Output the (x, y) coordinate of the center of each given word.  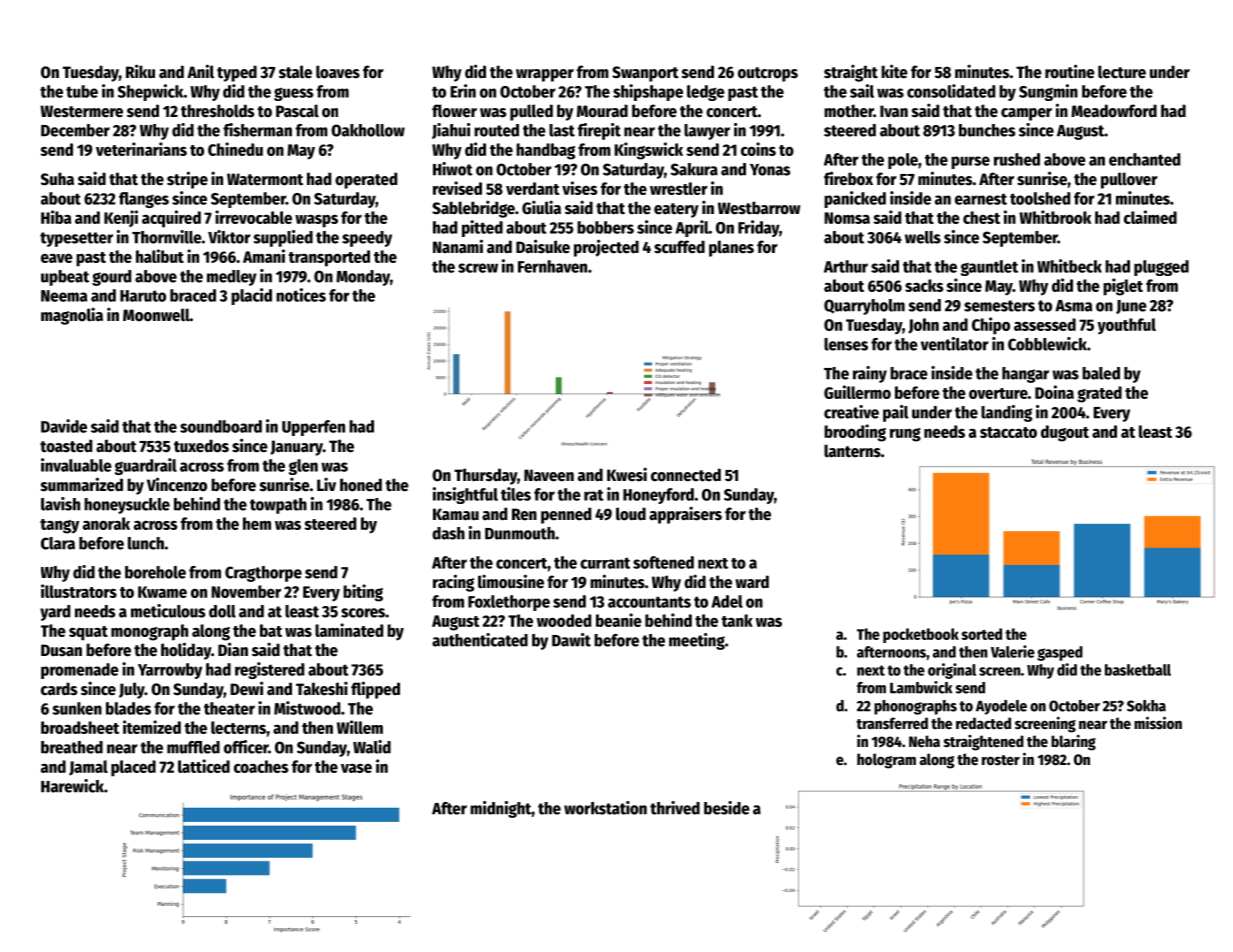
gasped (1060, 653)
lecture (1122, 72)
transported (329, 258)
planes (731, 248)
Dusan (61, 650)
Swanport (645, 74)
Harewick (72, 786)
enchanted (1144, 159)
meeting (697, 641)
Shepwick (150, 92)
